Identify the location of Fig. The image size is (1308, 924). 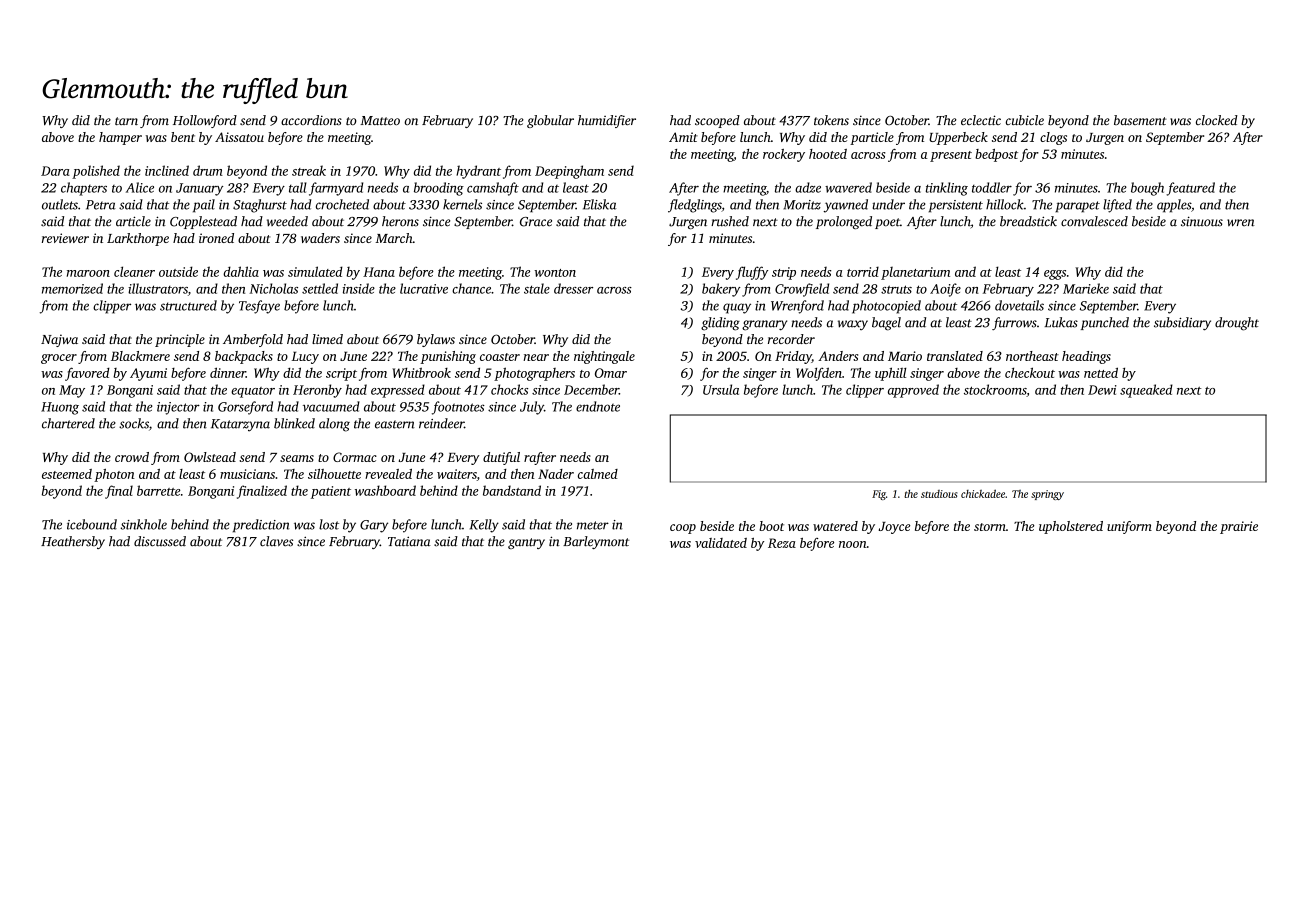
(879, 495).
